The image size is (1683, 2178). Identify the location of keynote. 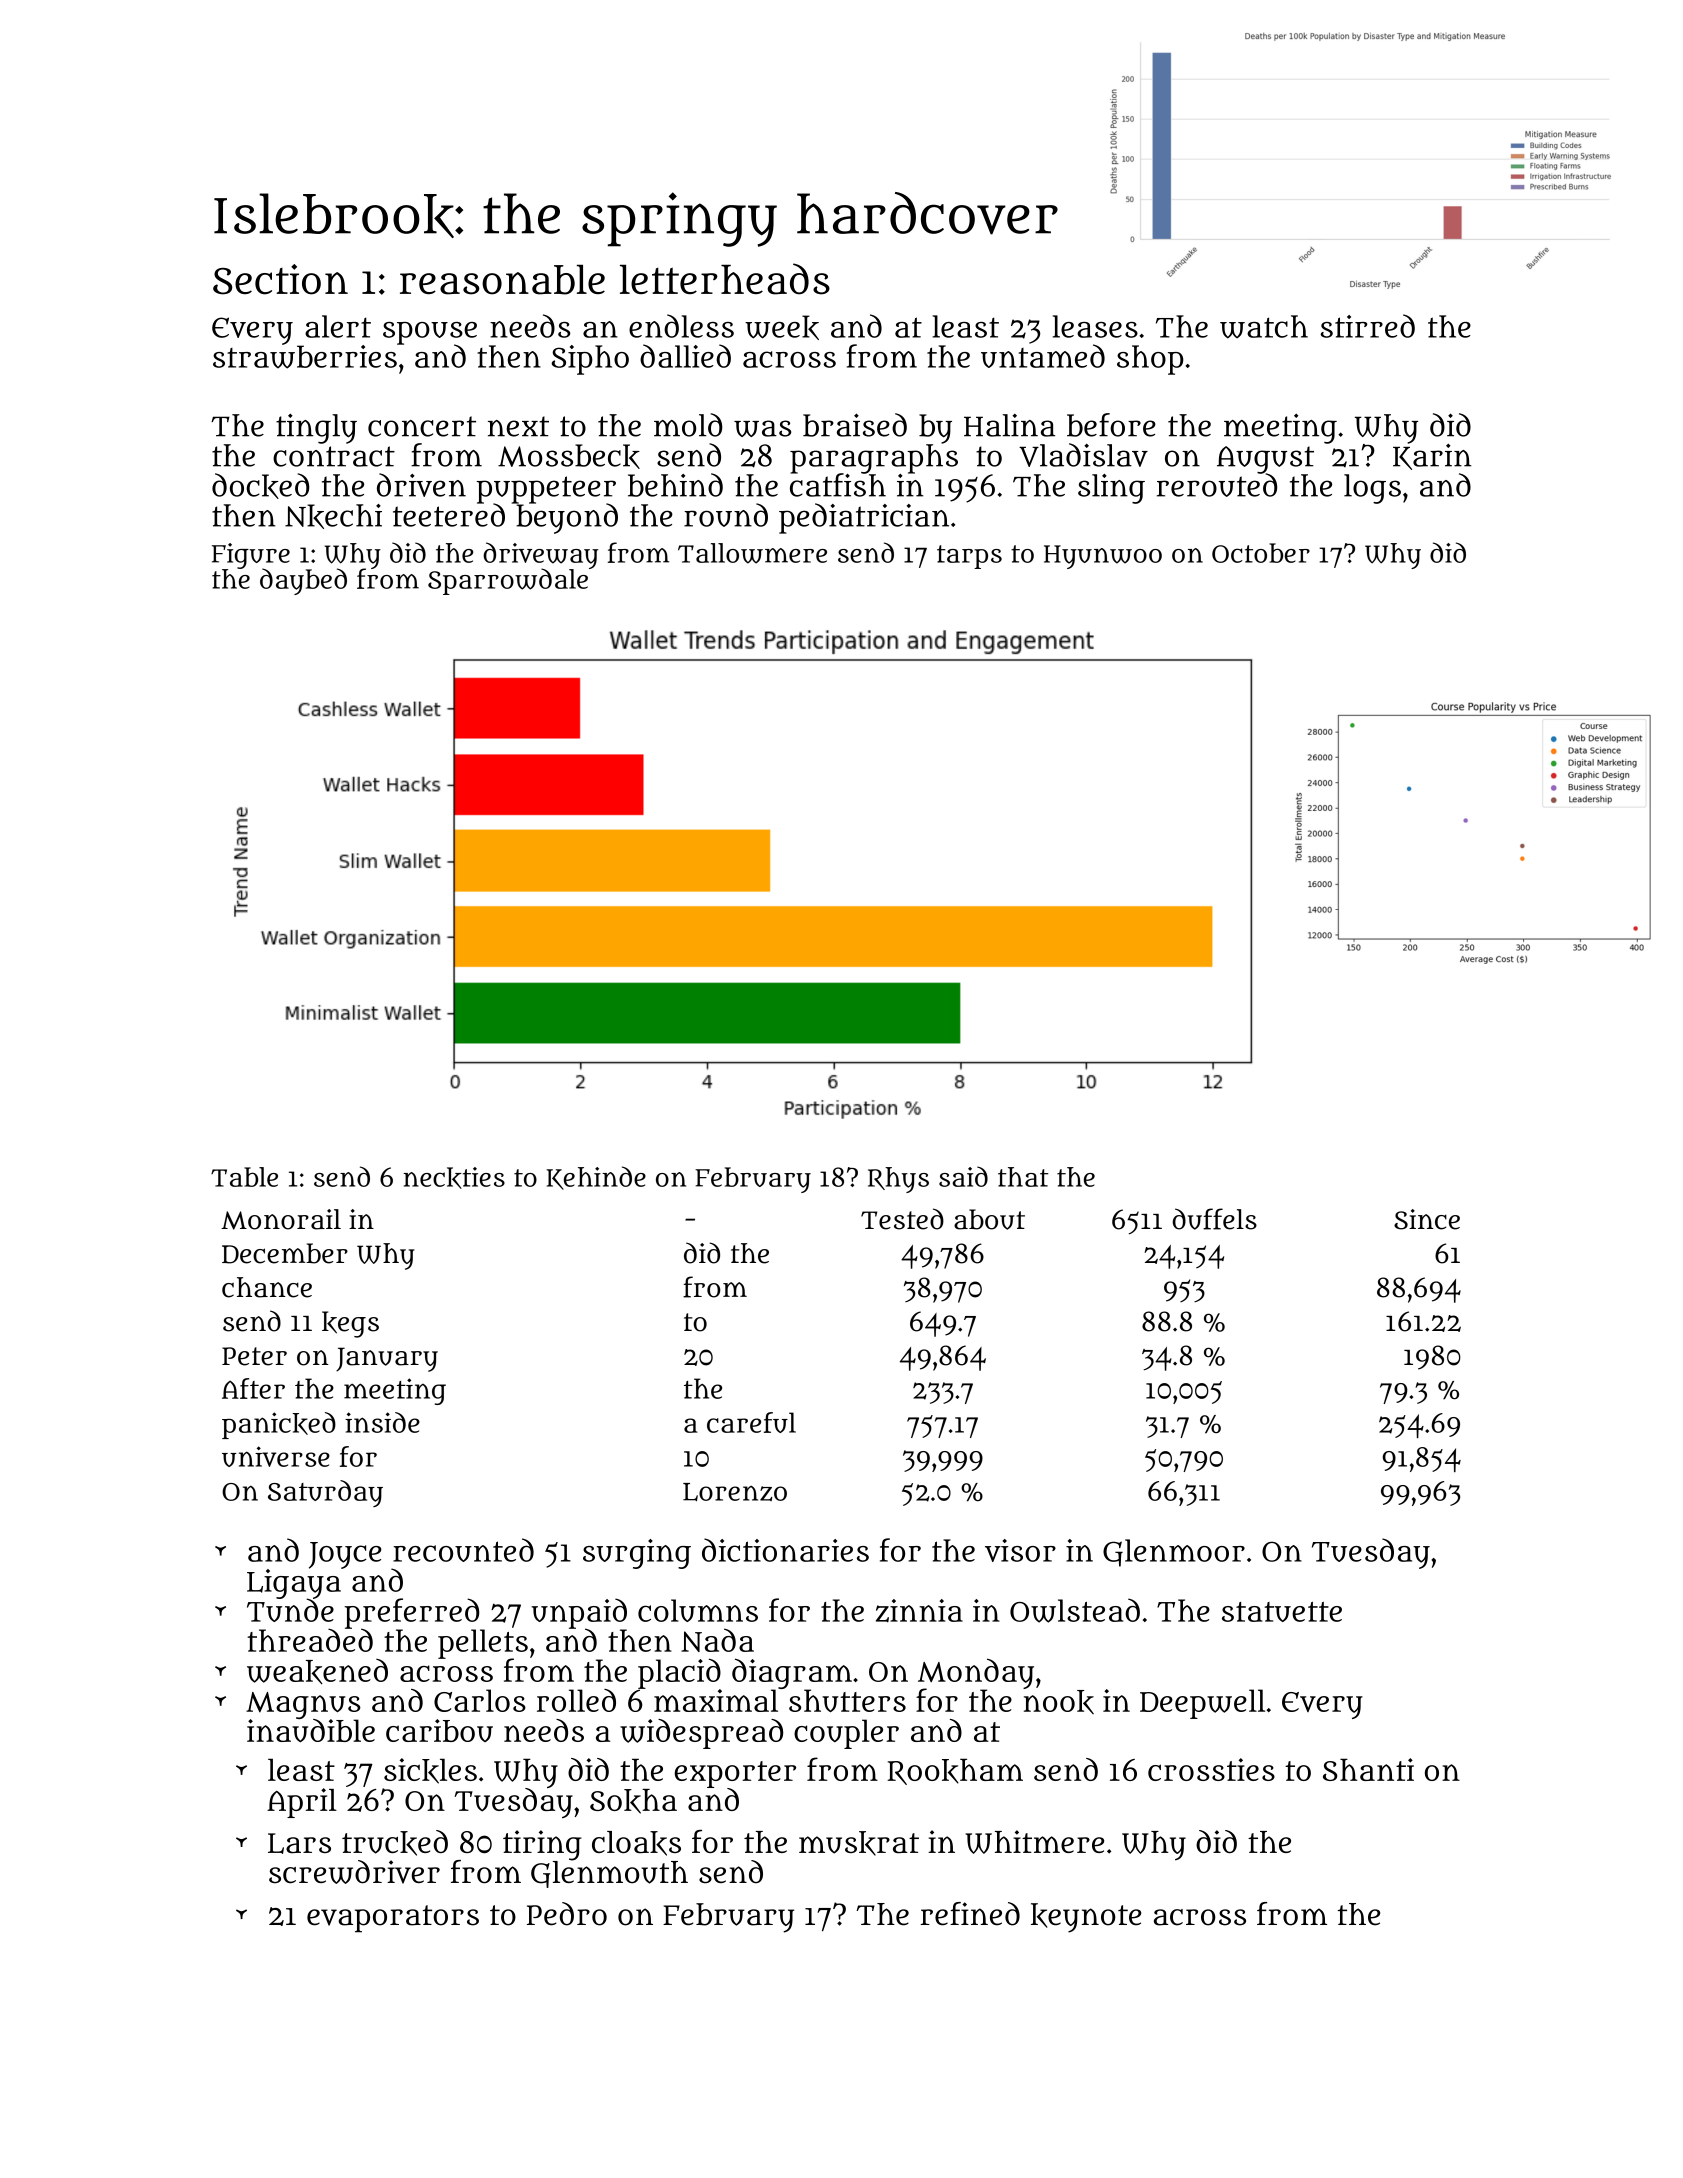
(1086, 1918).
